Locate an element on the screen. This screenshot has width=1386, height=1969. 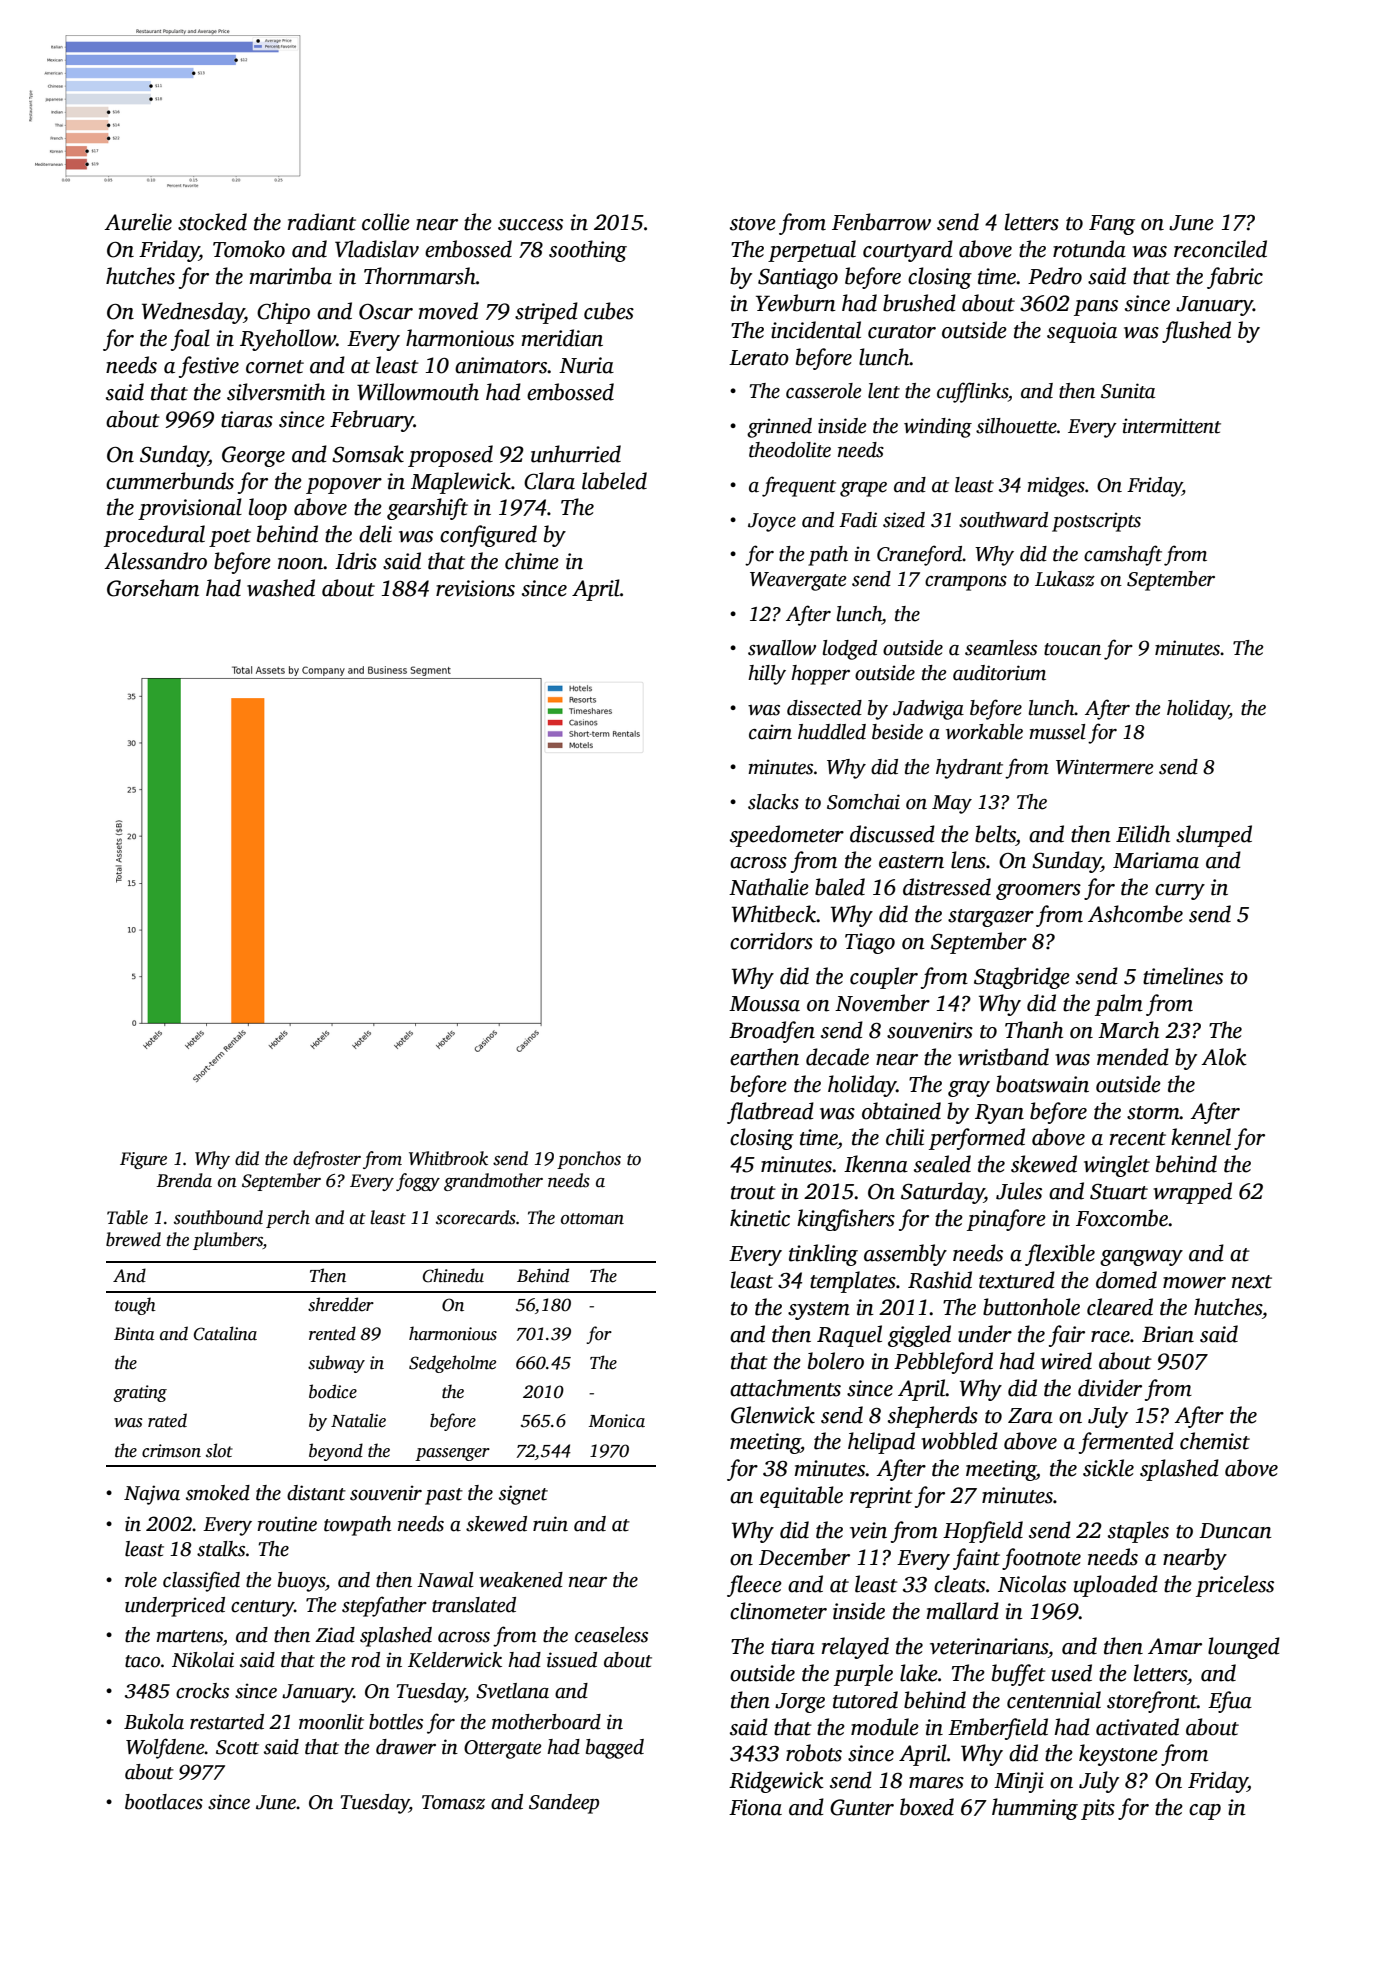
perpetual is located at coordinates (812, 251).
